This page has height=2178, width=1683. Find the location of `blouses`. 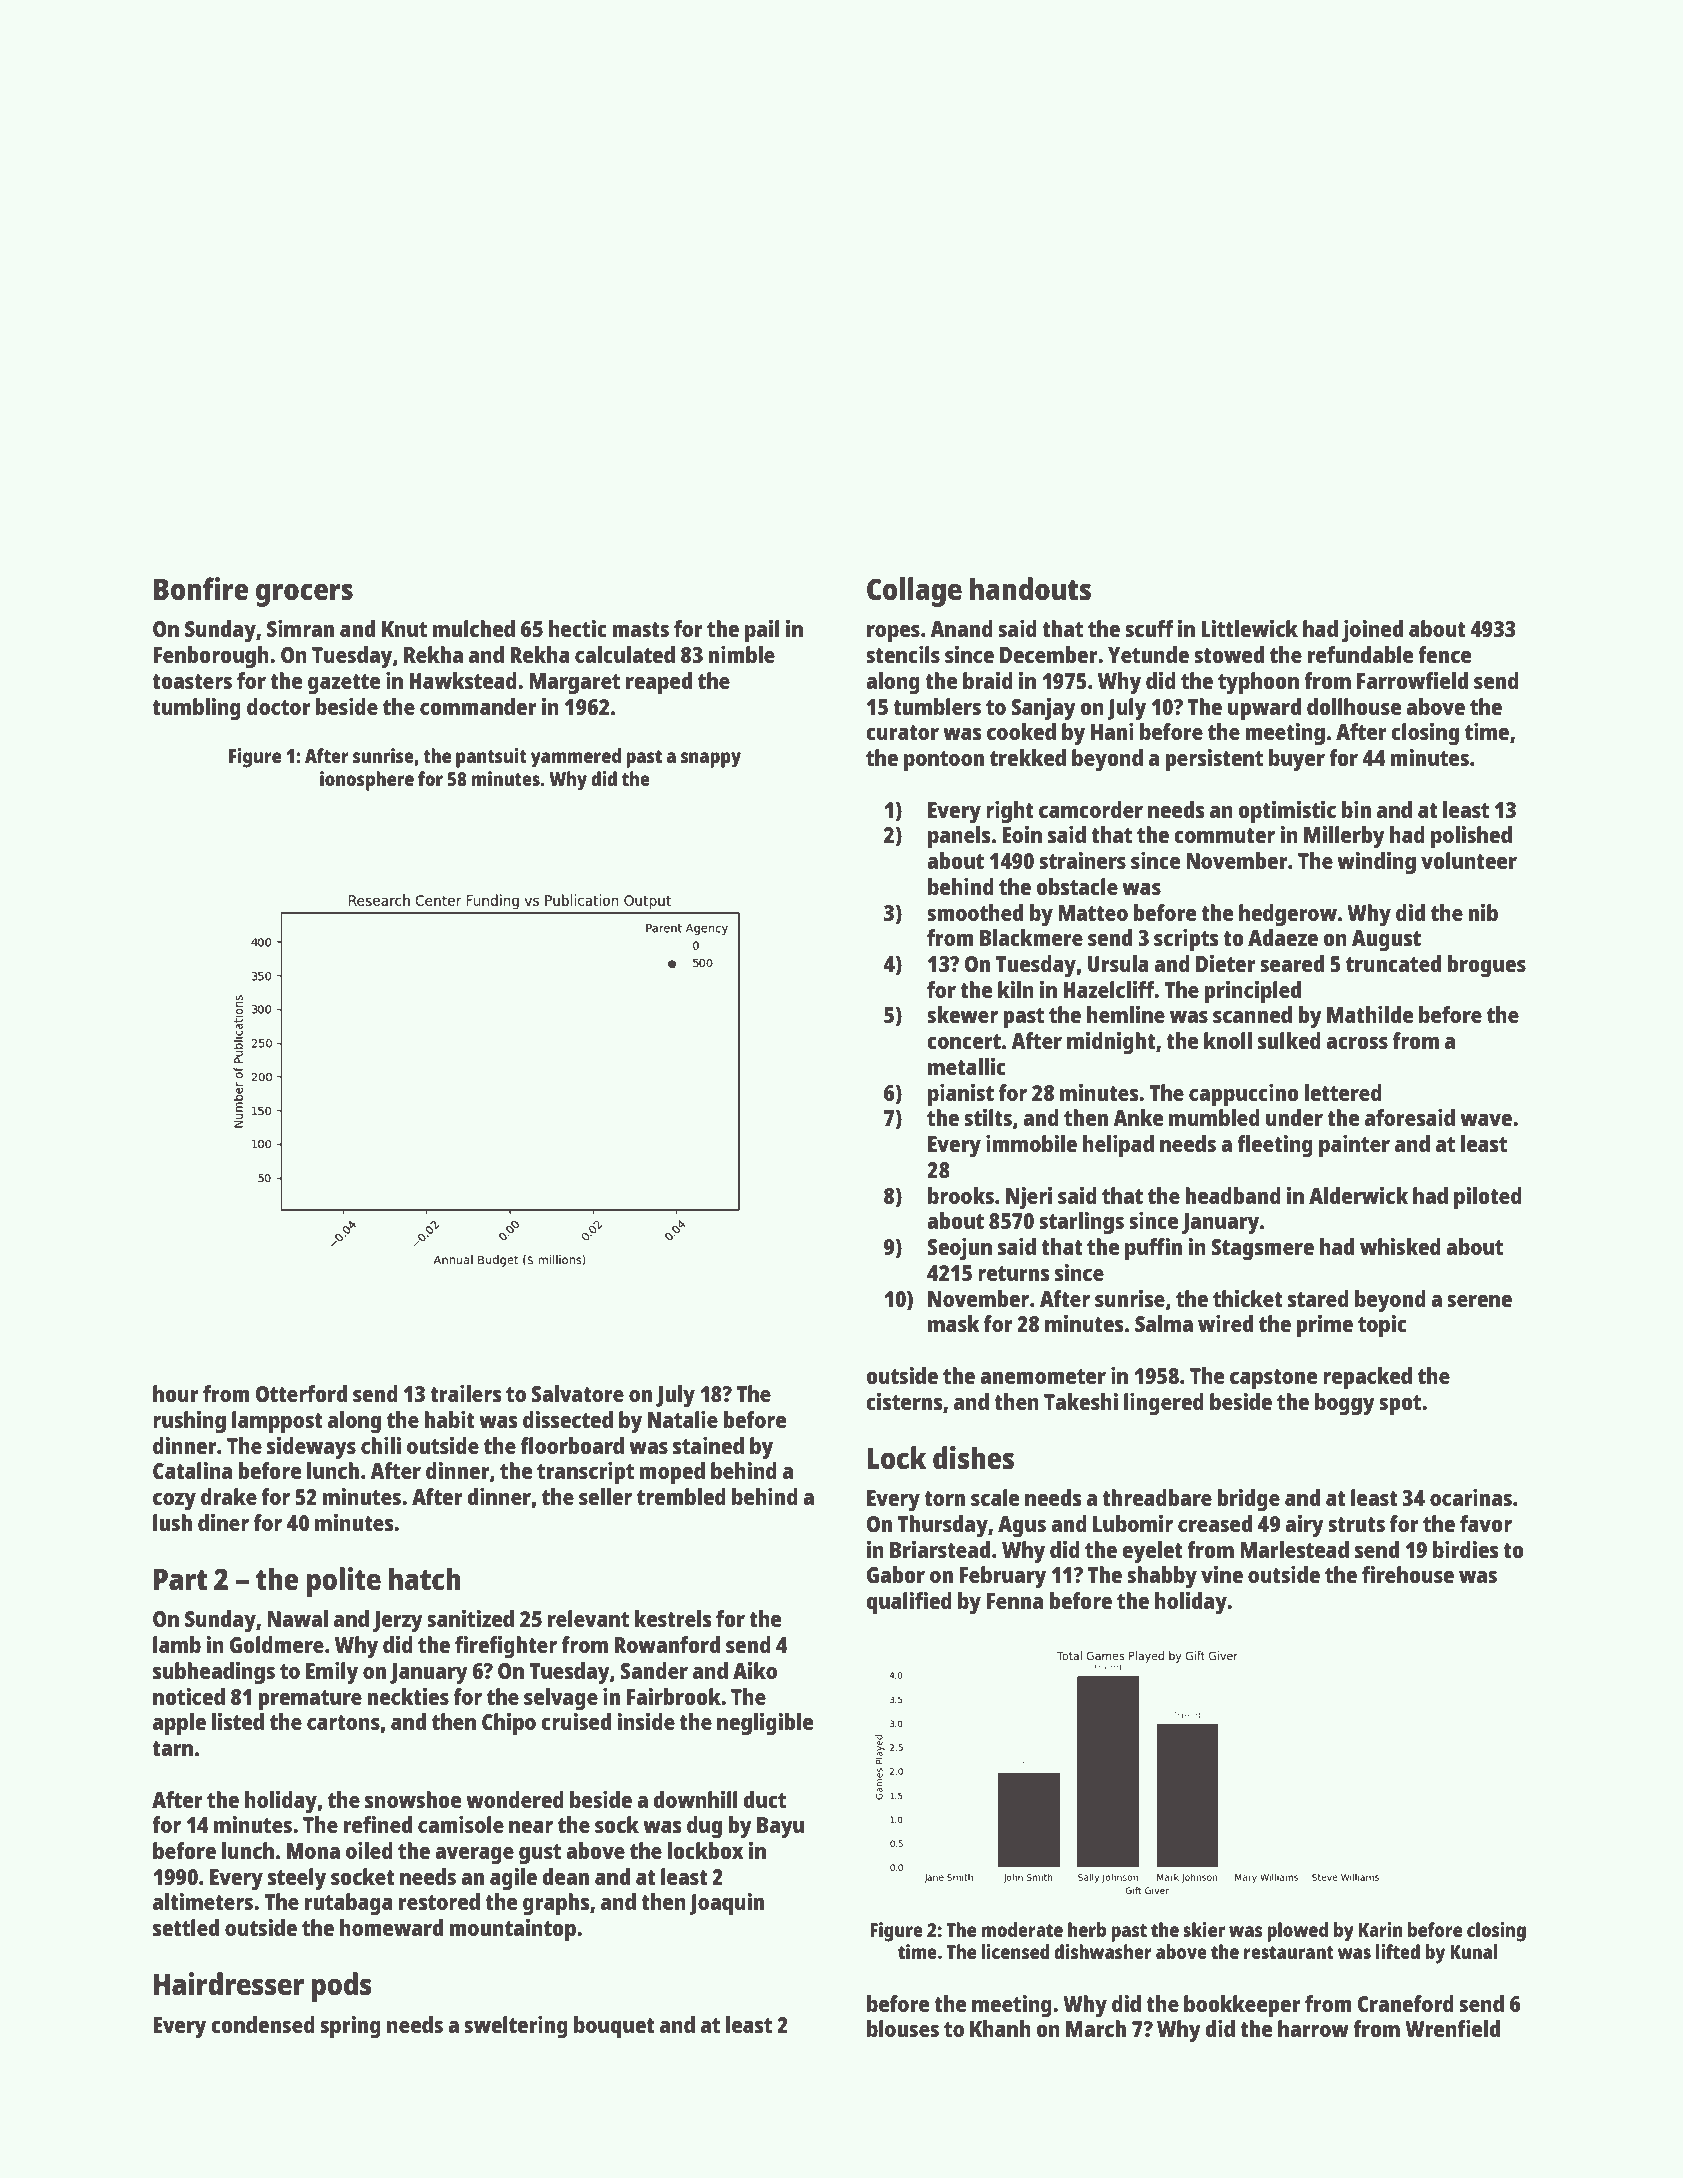

blouses is located at coordinates (903, 2028).
